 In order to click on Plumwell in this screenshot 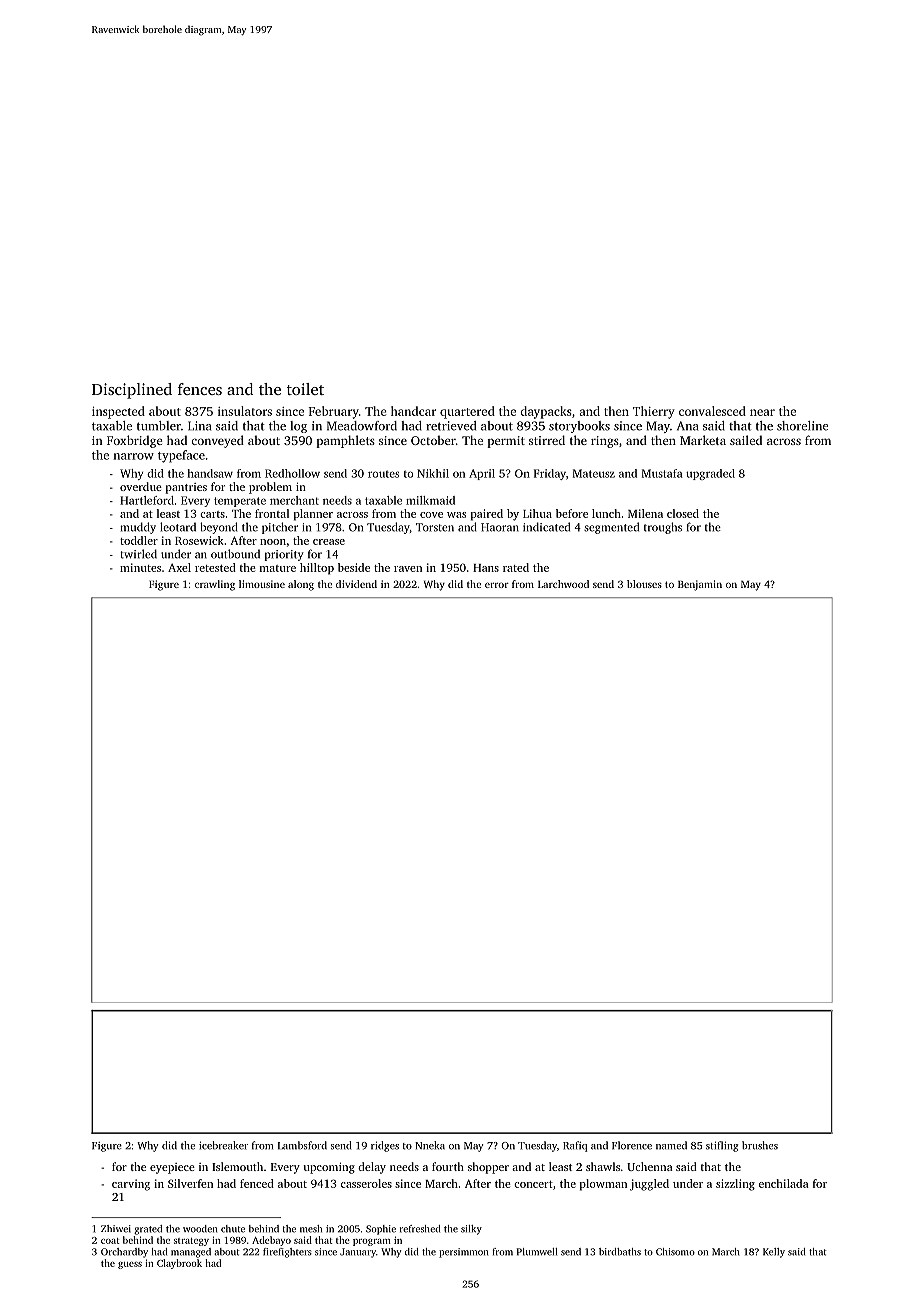, I will do `click(537, 1252)`.
